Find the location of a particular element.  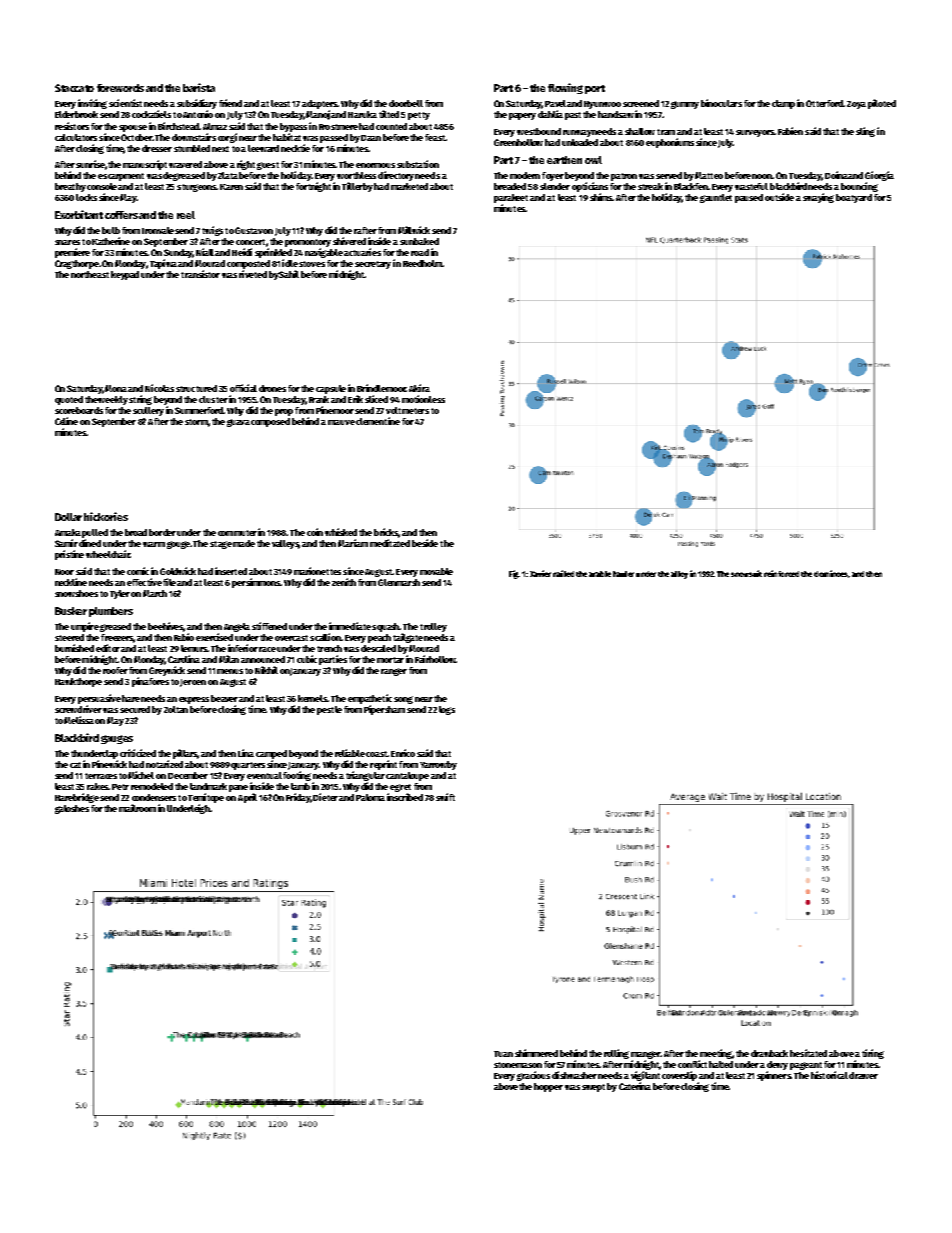

flowing is located at coordinates (565, 88).
